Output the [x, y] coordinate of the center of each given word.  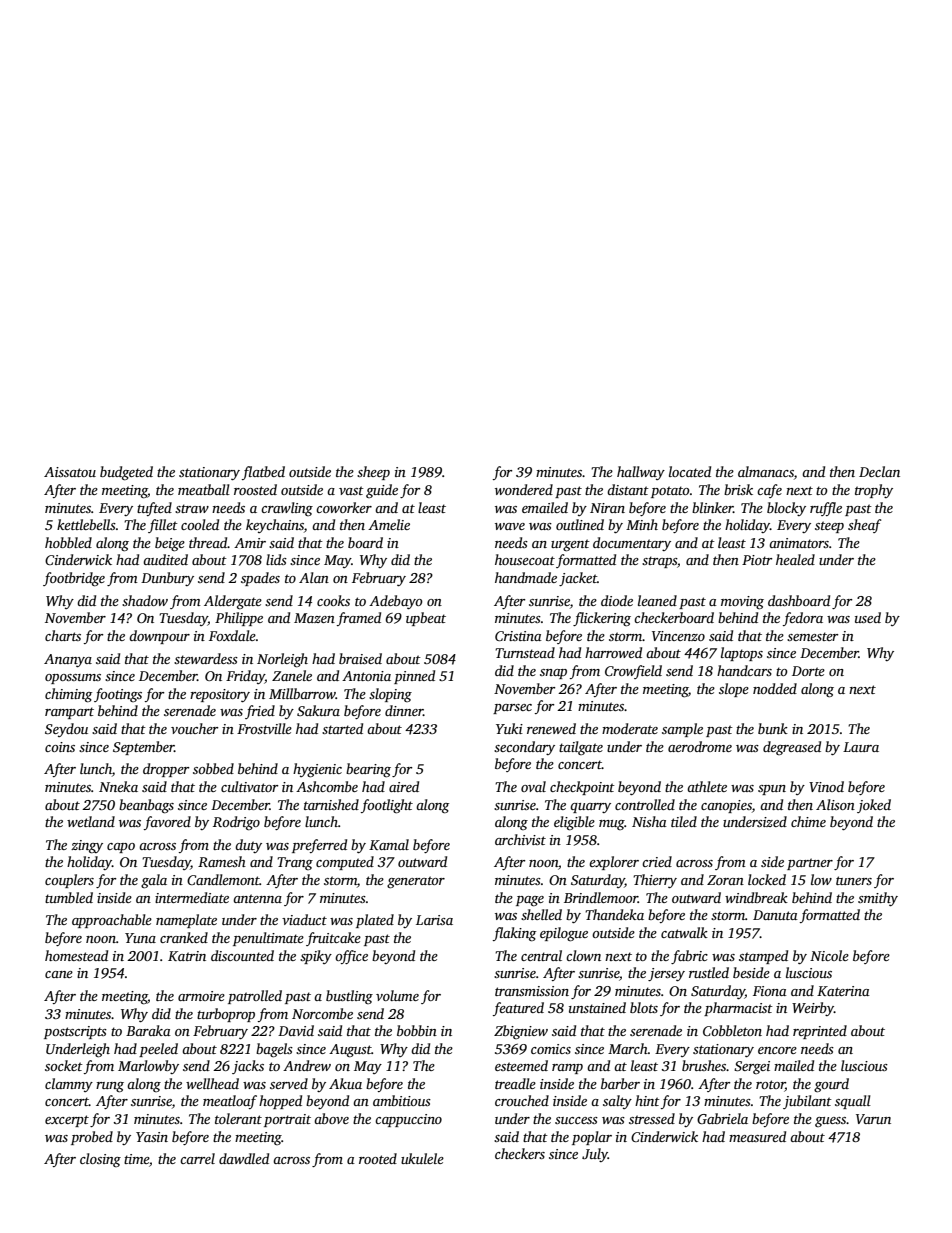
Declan [879, 471]
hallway [641, 473]
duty [248, 846]
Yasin [152, 1137]
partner [810, 864]
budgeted [126, 473]
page [530, 901]
